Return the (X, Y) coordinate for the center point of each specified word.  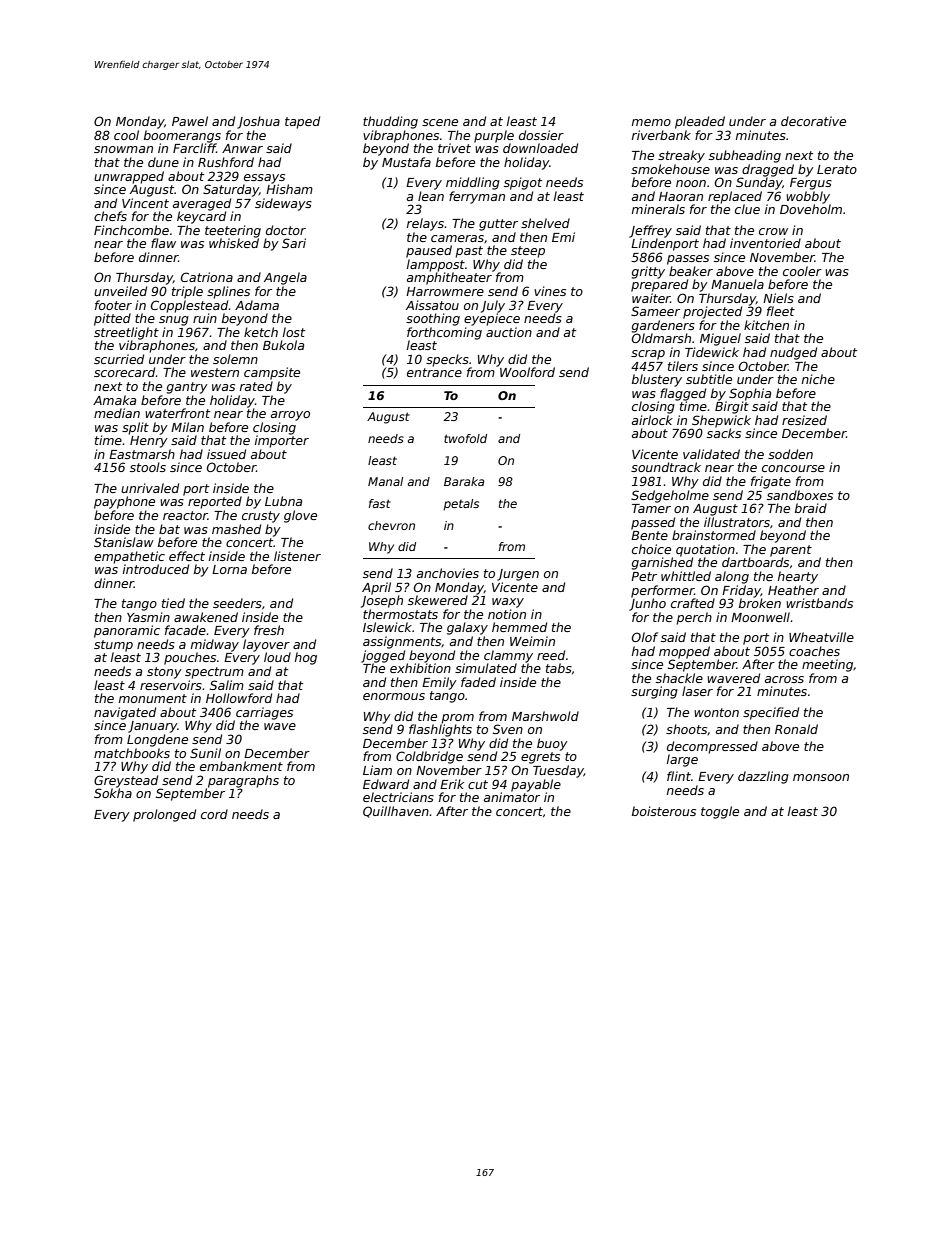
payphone (124, 502)
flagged (683, 394)
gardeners (663, 326)
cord (214, 814)
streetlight (126, 333)
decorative (813, 121)
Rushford (226, 162)
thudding (390, 122)
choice (651, 549)
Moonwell (760, 617)
